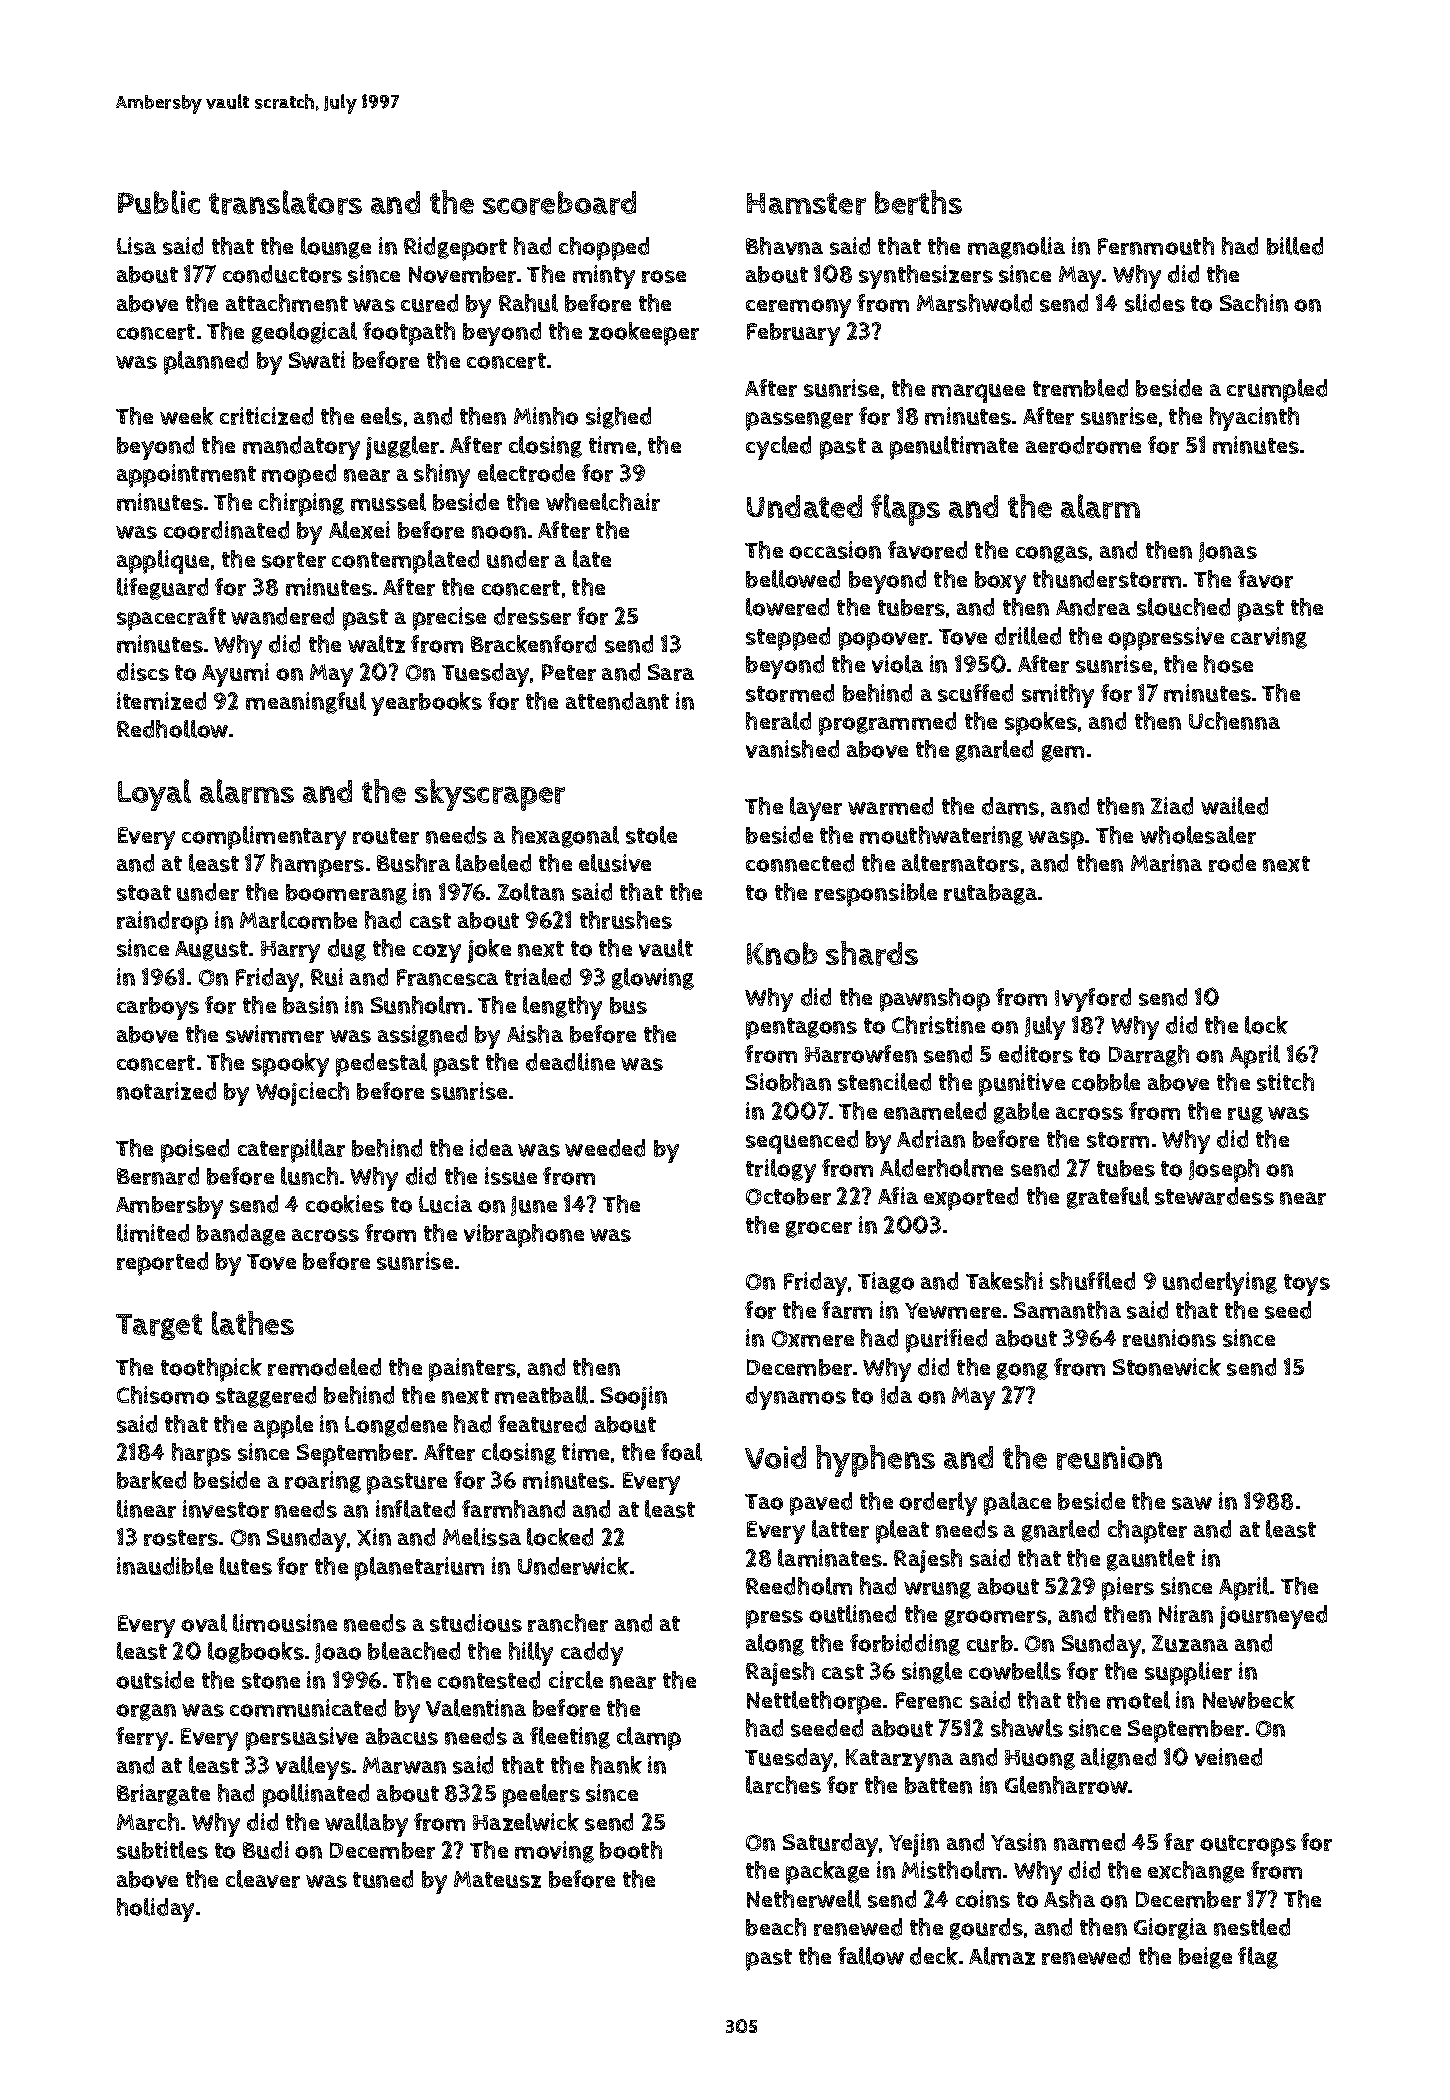 This image has height=2100, width=1450. What do you see at coordinates (383, 1879) in the image?
I see `tuned` at bounding box center [383, 1879].
